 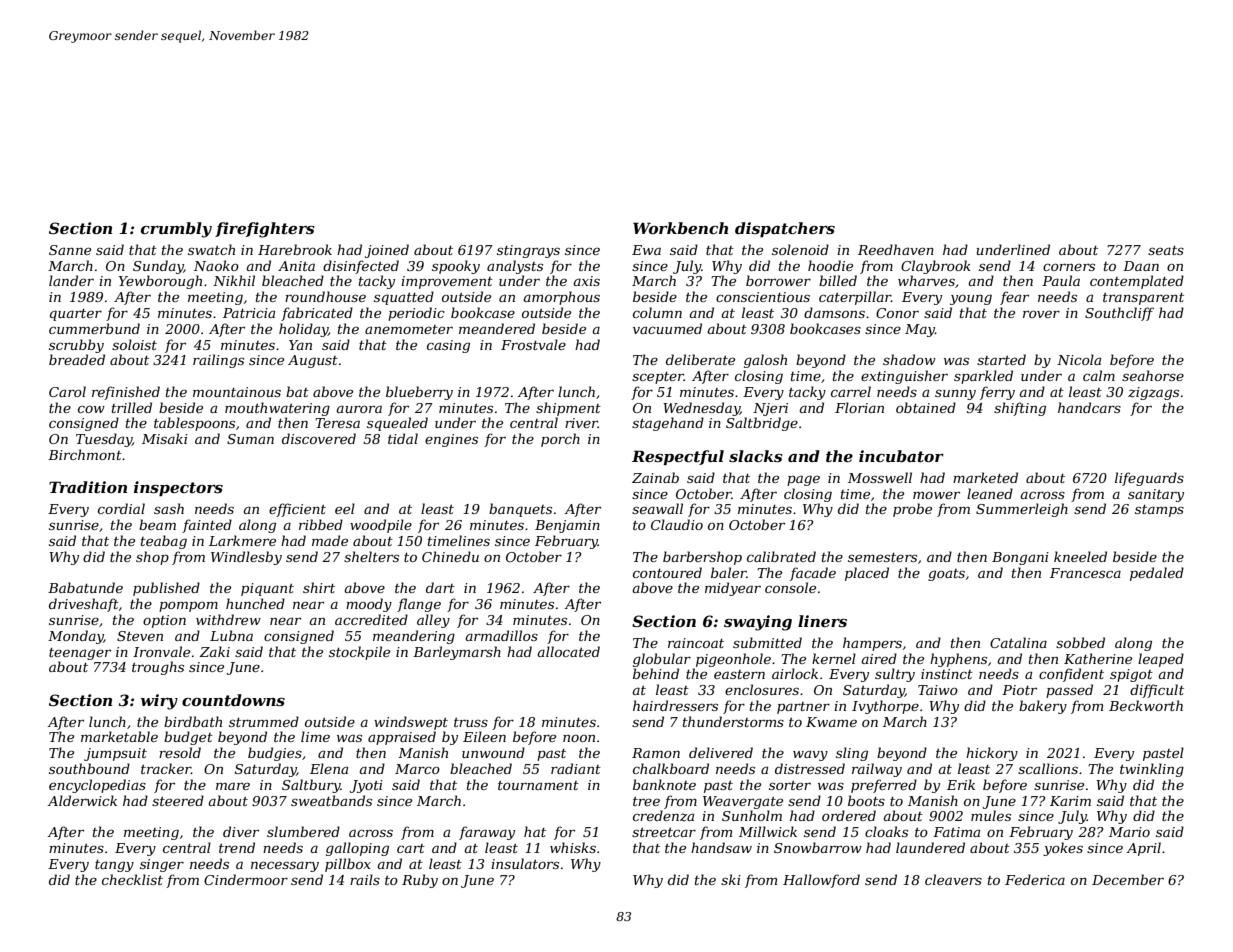 What do you see at coordinates (739, 674) in the page?
I see `eastern` at bounding box center [739, 674].
